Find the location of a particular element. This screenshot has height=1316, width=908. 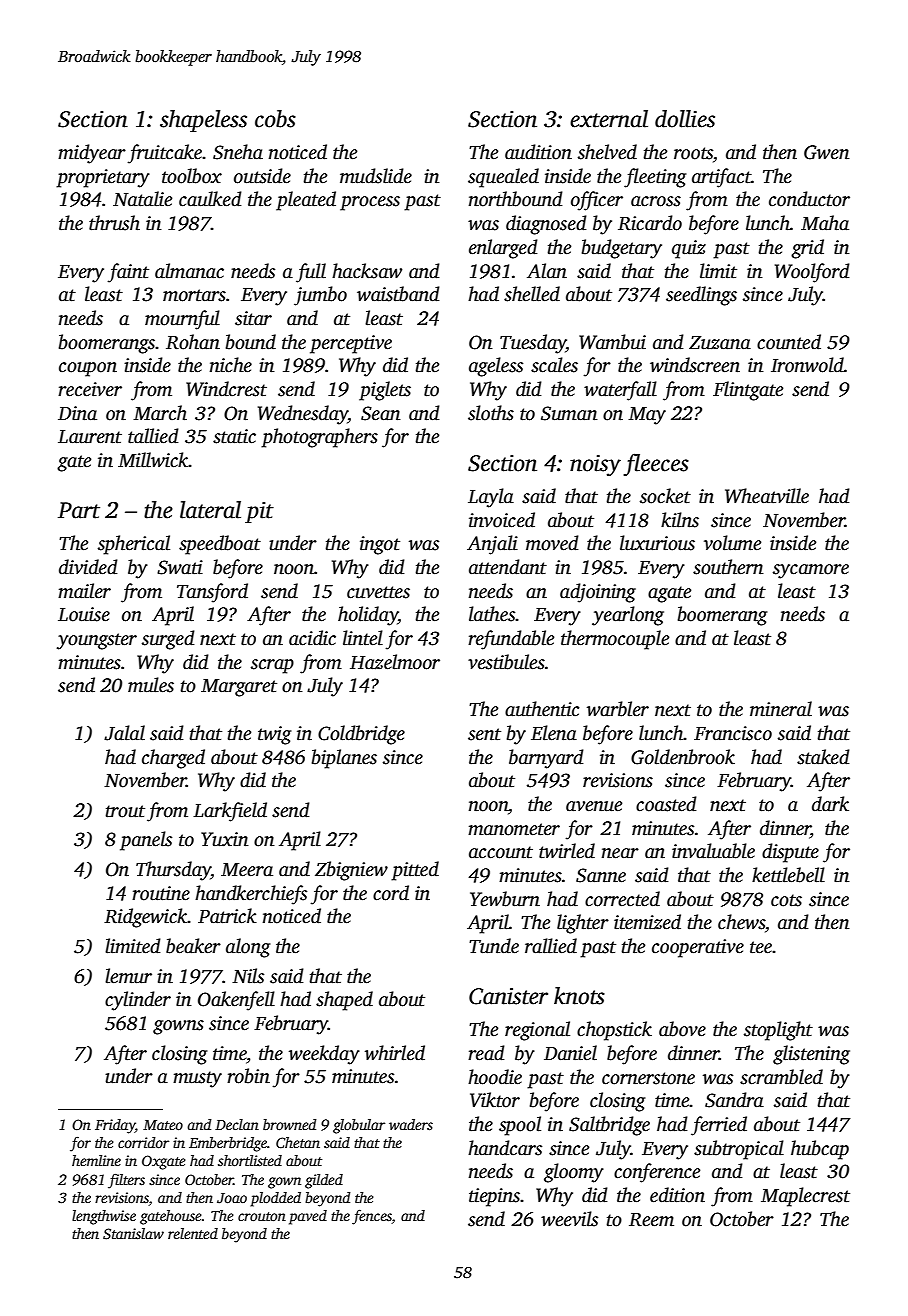

ingot is located at coordinates (380, 545).
